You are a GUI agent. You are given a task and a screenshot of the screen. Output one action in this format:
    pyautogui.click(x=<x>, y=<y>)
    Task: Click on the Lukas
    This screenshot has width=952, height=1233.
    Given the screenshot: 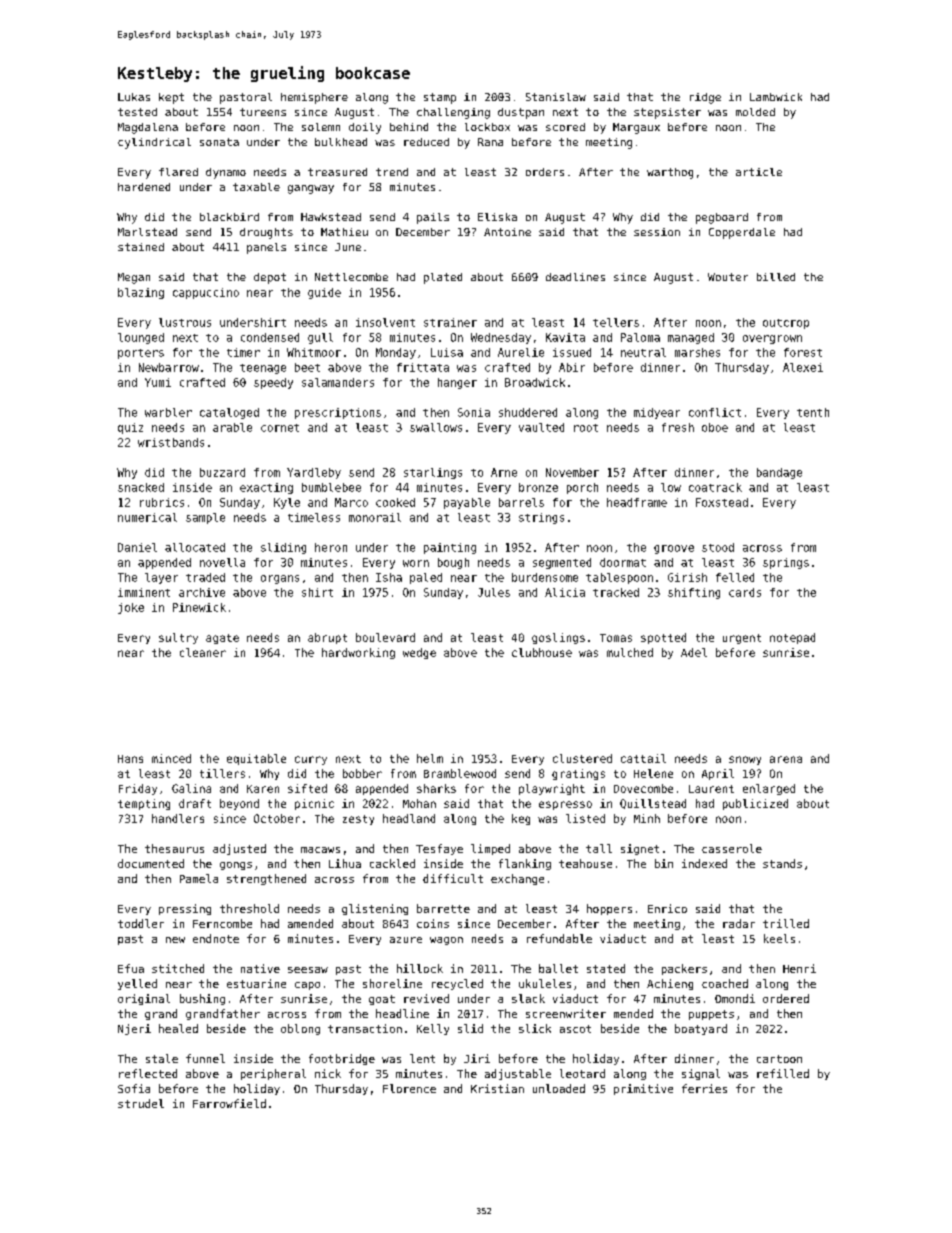 What is the action you would take?
    pyautogui.click(x=134, y=97)
